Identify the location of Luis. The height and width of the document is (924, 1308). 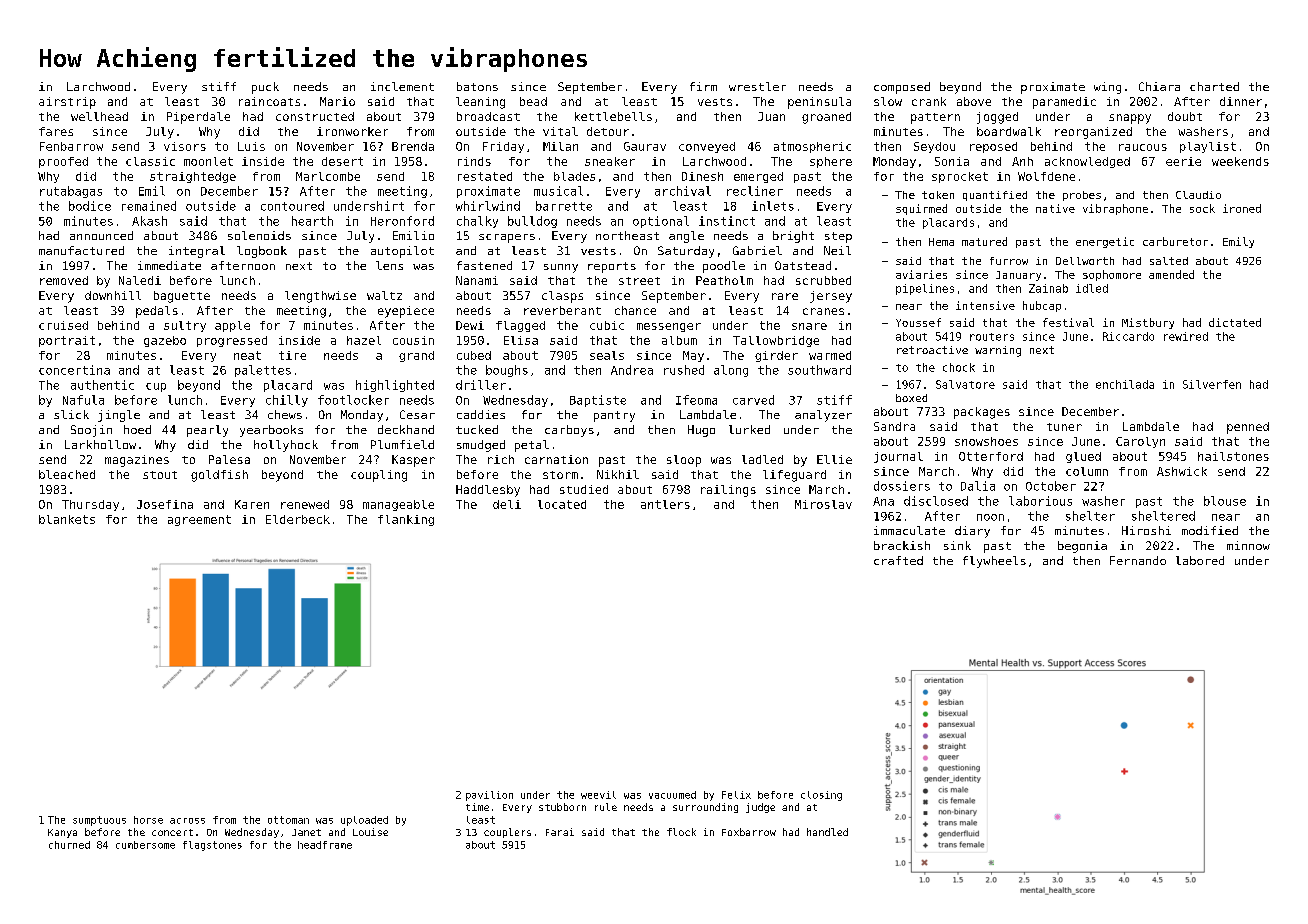
(251, 146).
